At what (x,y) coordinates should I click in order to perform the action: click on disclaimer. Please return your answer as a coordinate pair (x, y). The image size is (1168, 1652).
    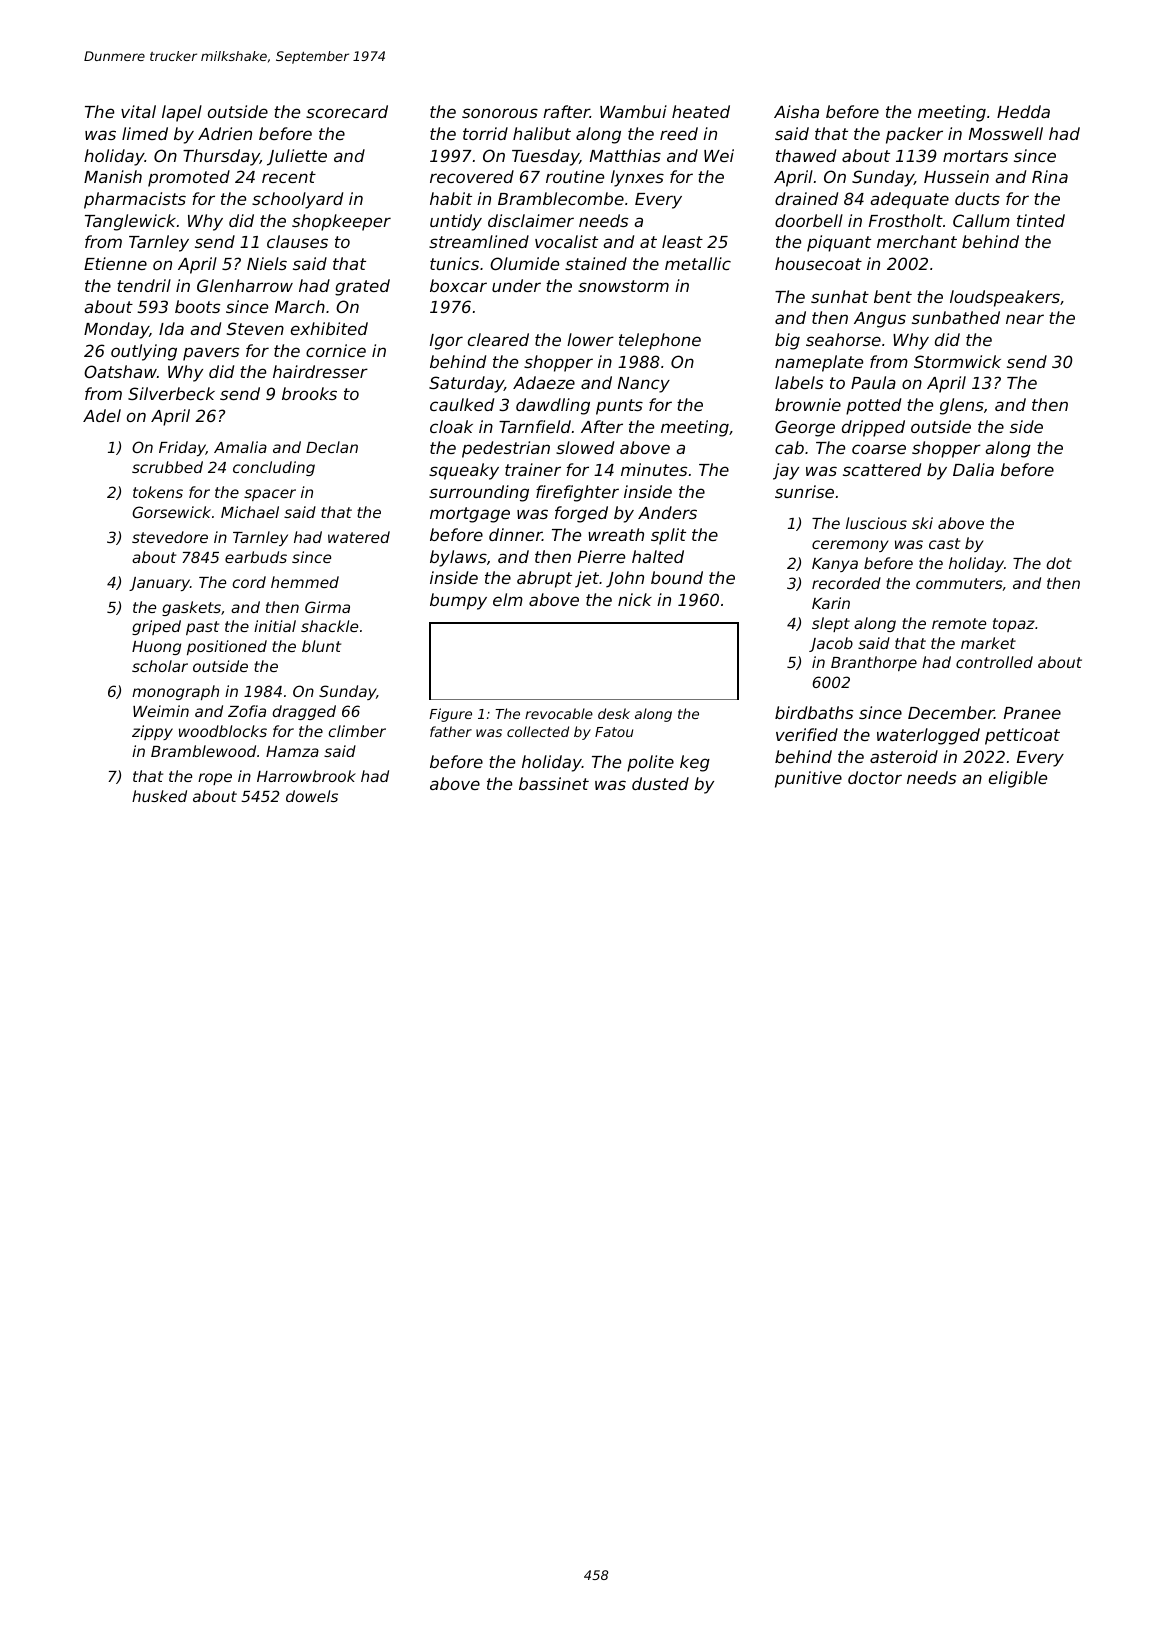
    Looking at the image, I should click on (531, 220).
